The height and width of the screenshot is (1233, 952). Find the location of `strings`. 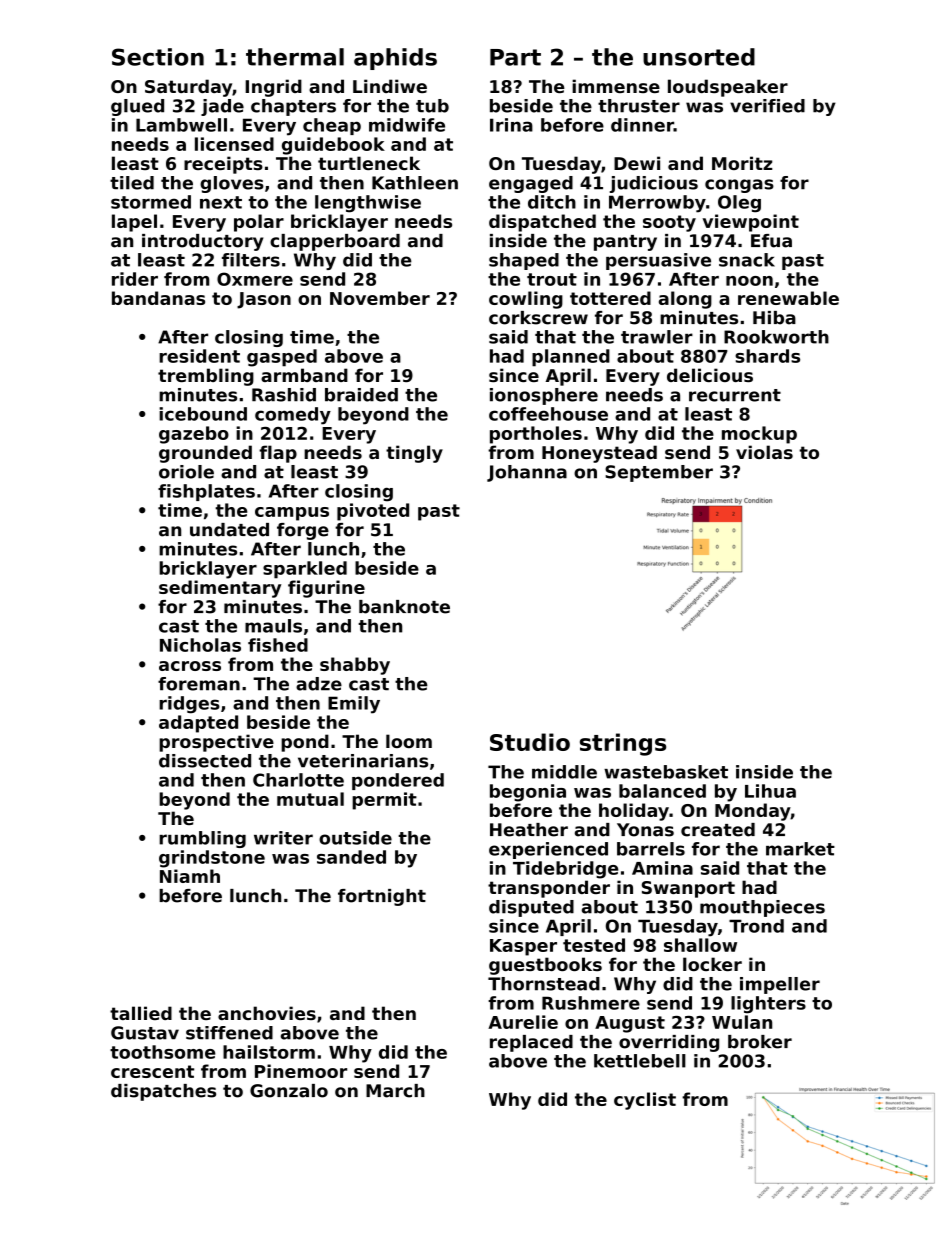

strings is located at coordinates (623, 744).
